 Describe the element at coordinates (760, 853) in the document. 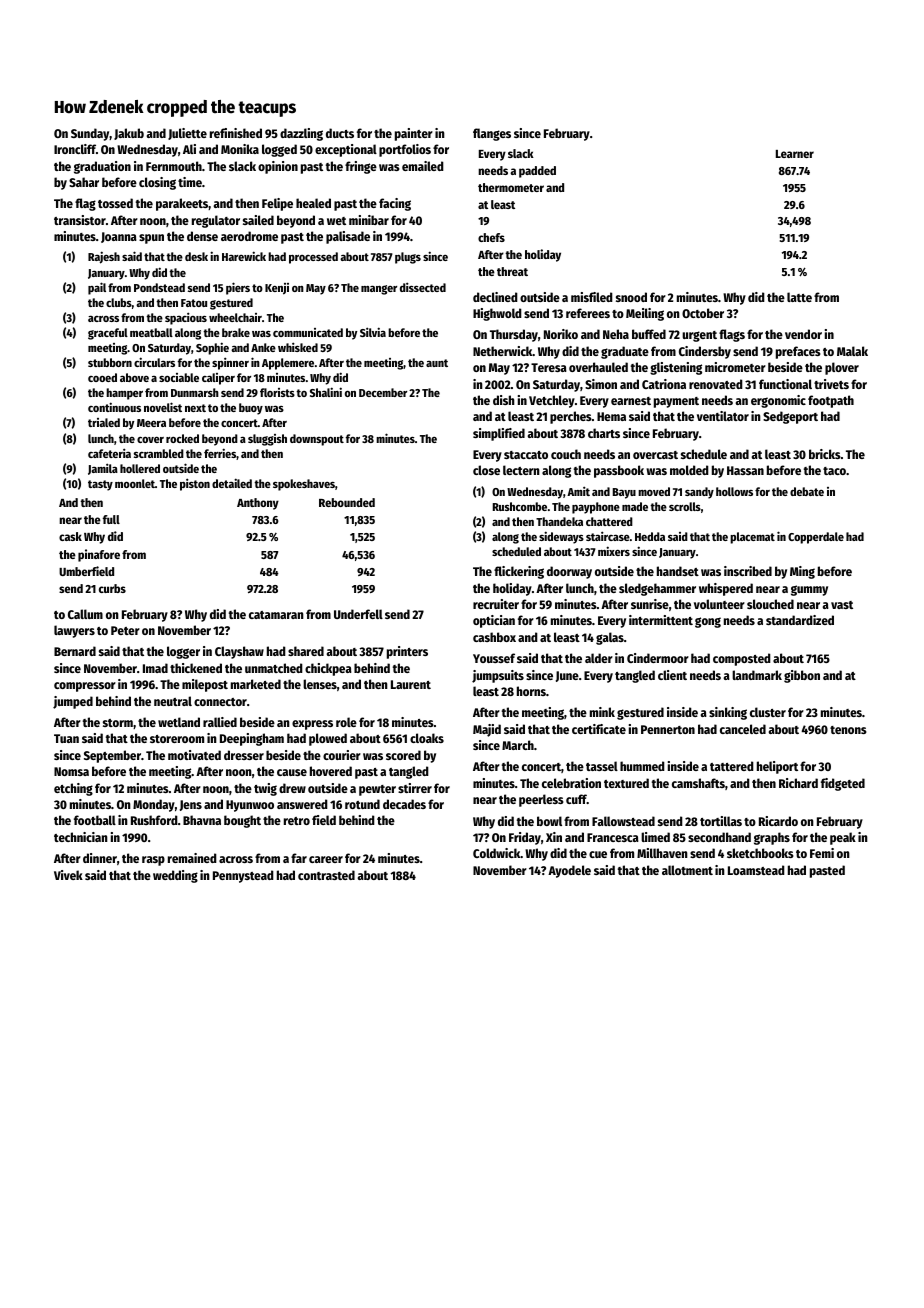

I see `sketchbooks` at that location.
